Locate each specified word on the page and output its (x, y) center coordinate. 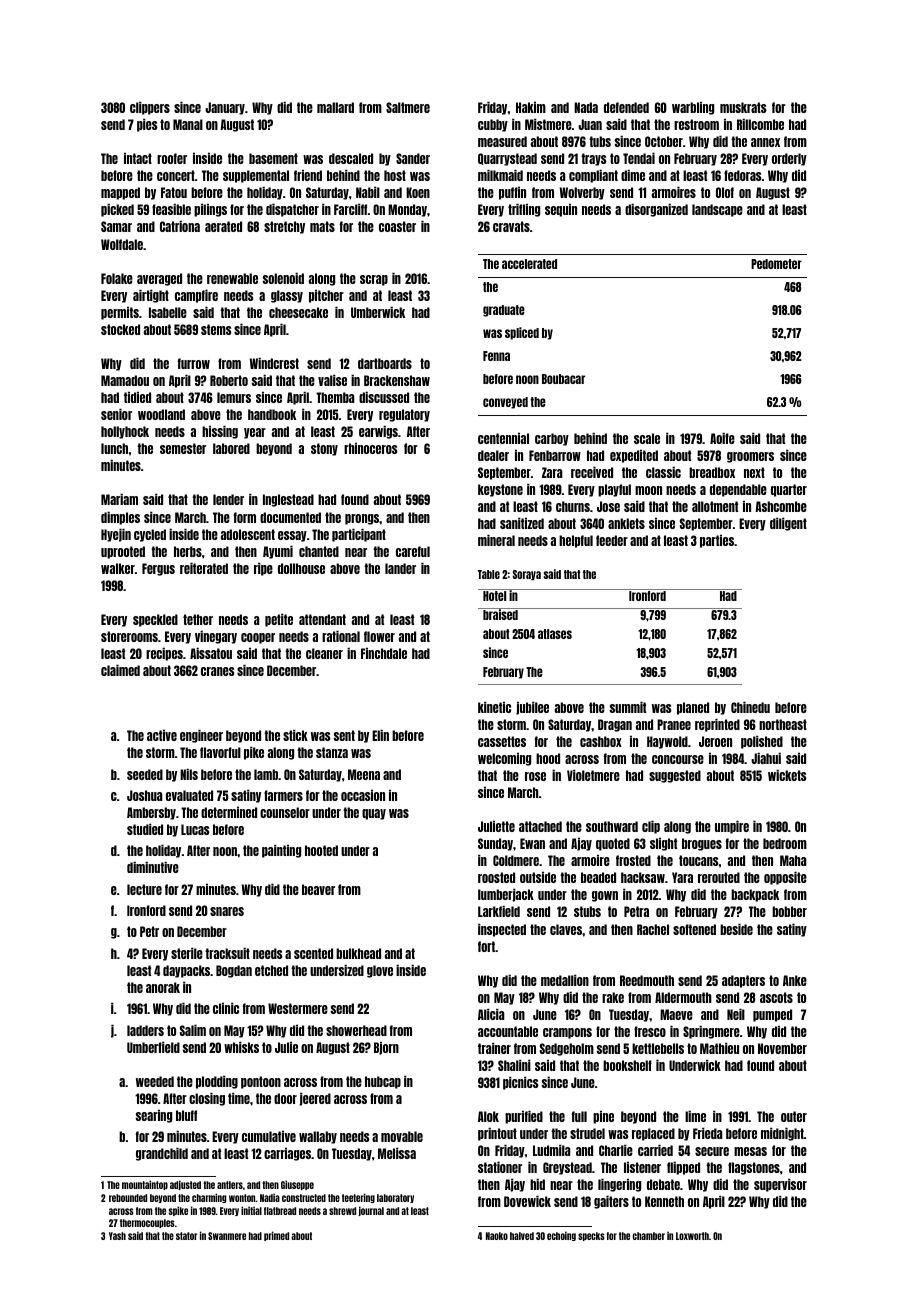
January (225, 108)
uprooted (123, 552)
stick (295, 735)
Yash (117, 1236)
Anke (795, 980)
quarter (789, 490)
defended (626, 107)
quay (374, 814)
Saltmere (408, 107)
